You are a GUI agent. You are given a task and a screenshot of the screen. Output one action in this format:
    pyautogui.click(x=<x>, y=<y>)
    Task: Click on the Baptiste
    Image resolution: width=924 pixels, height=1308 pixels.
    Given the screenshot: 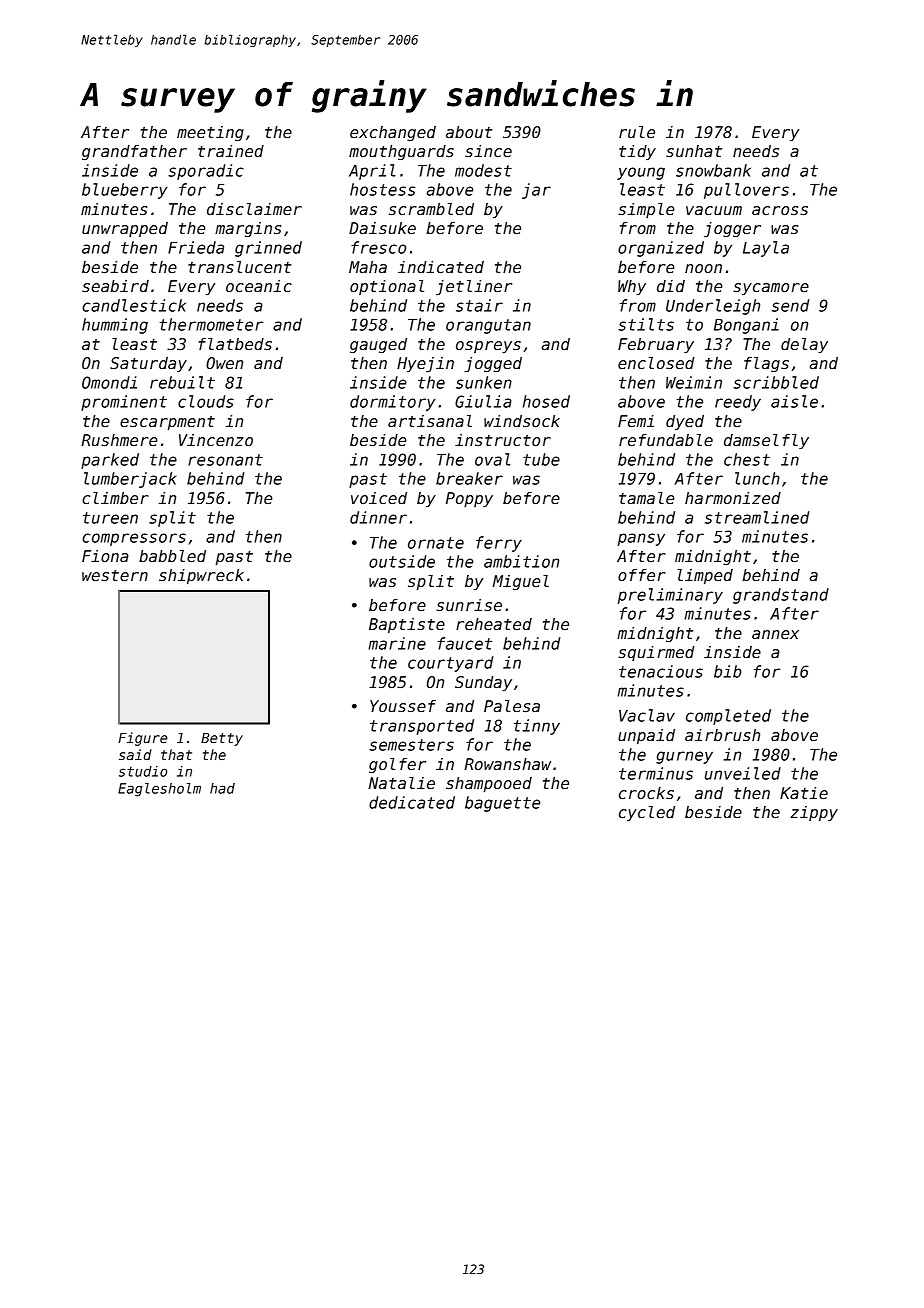 What is the action you would take?
    pyautogui.click(x=407, y=625)
